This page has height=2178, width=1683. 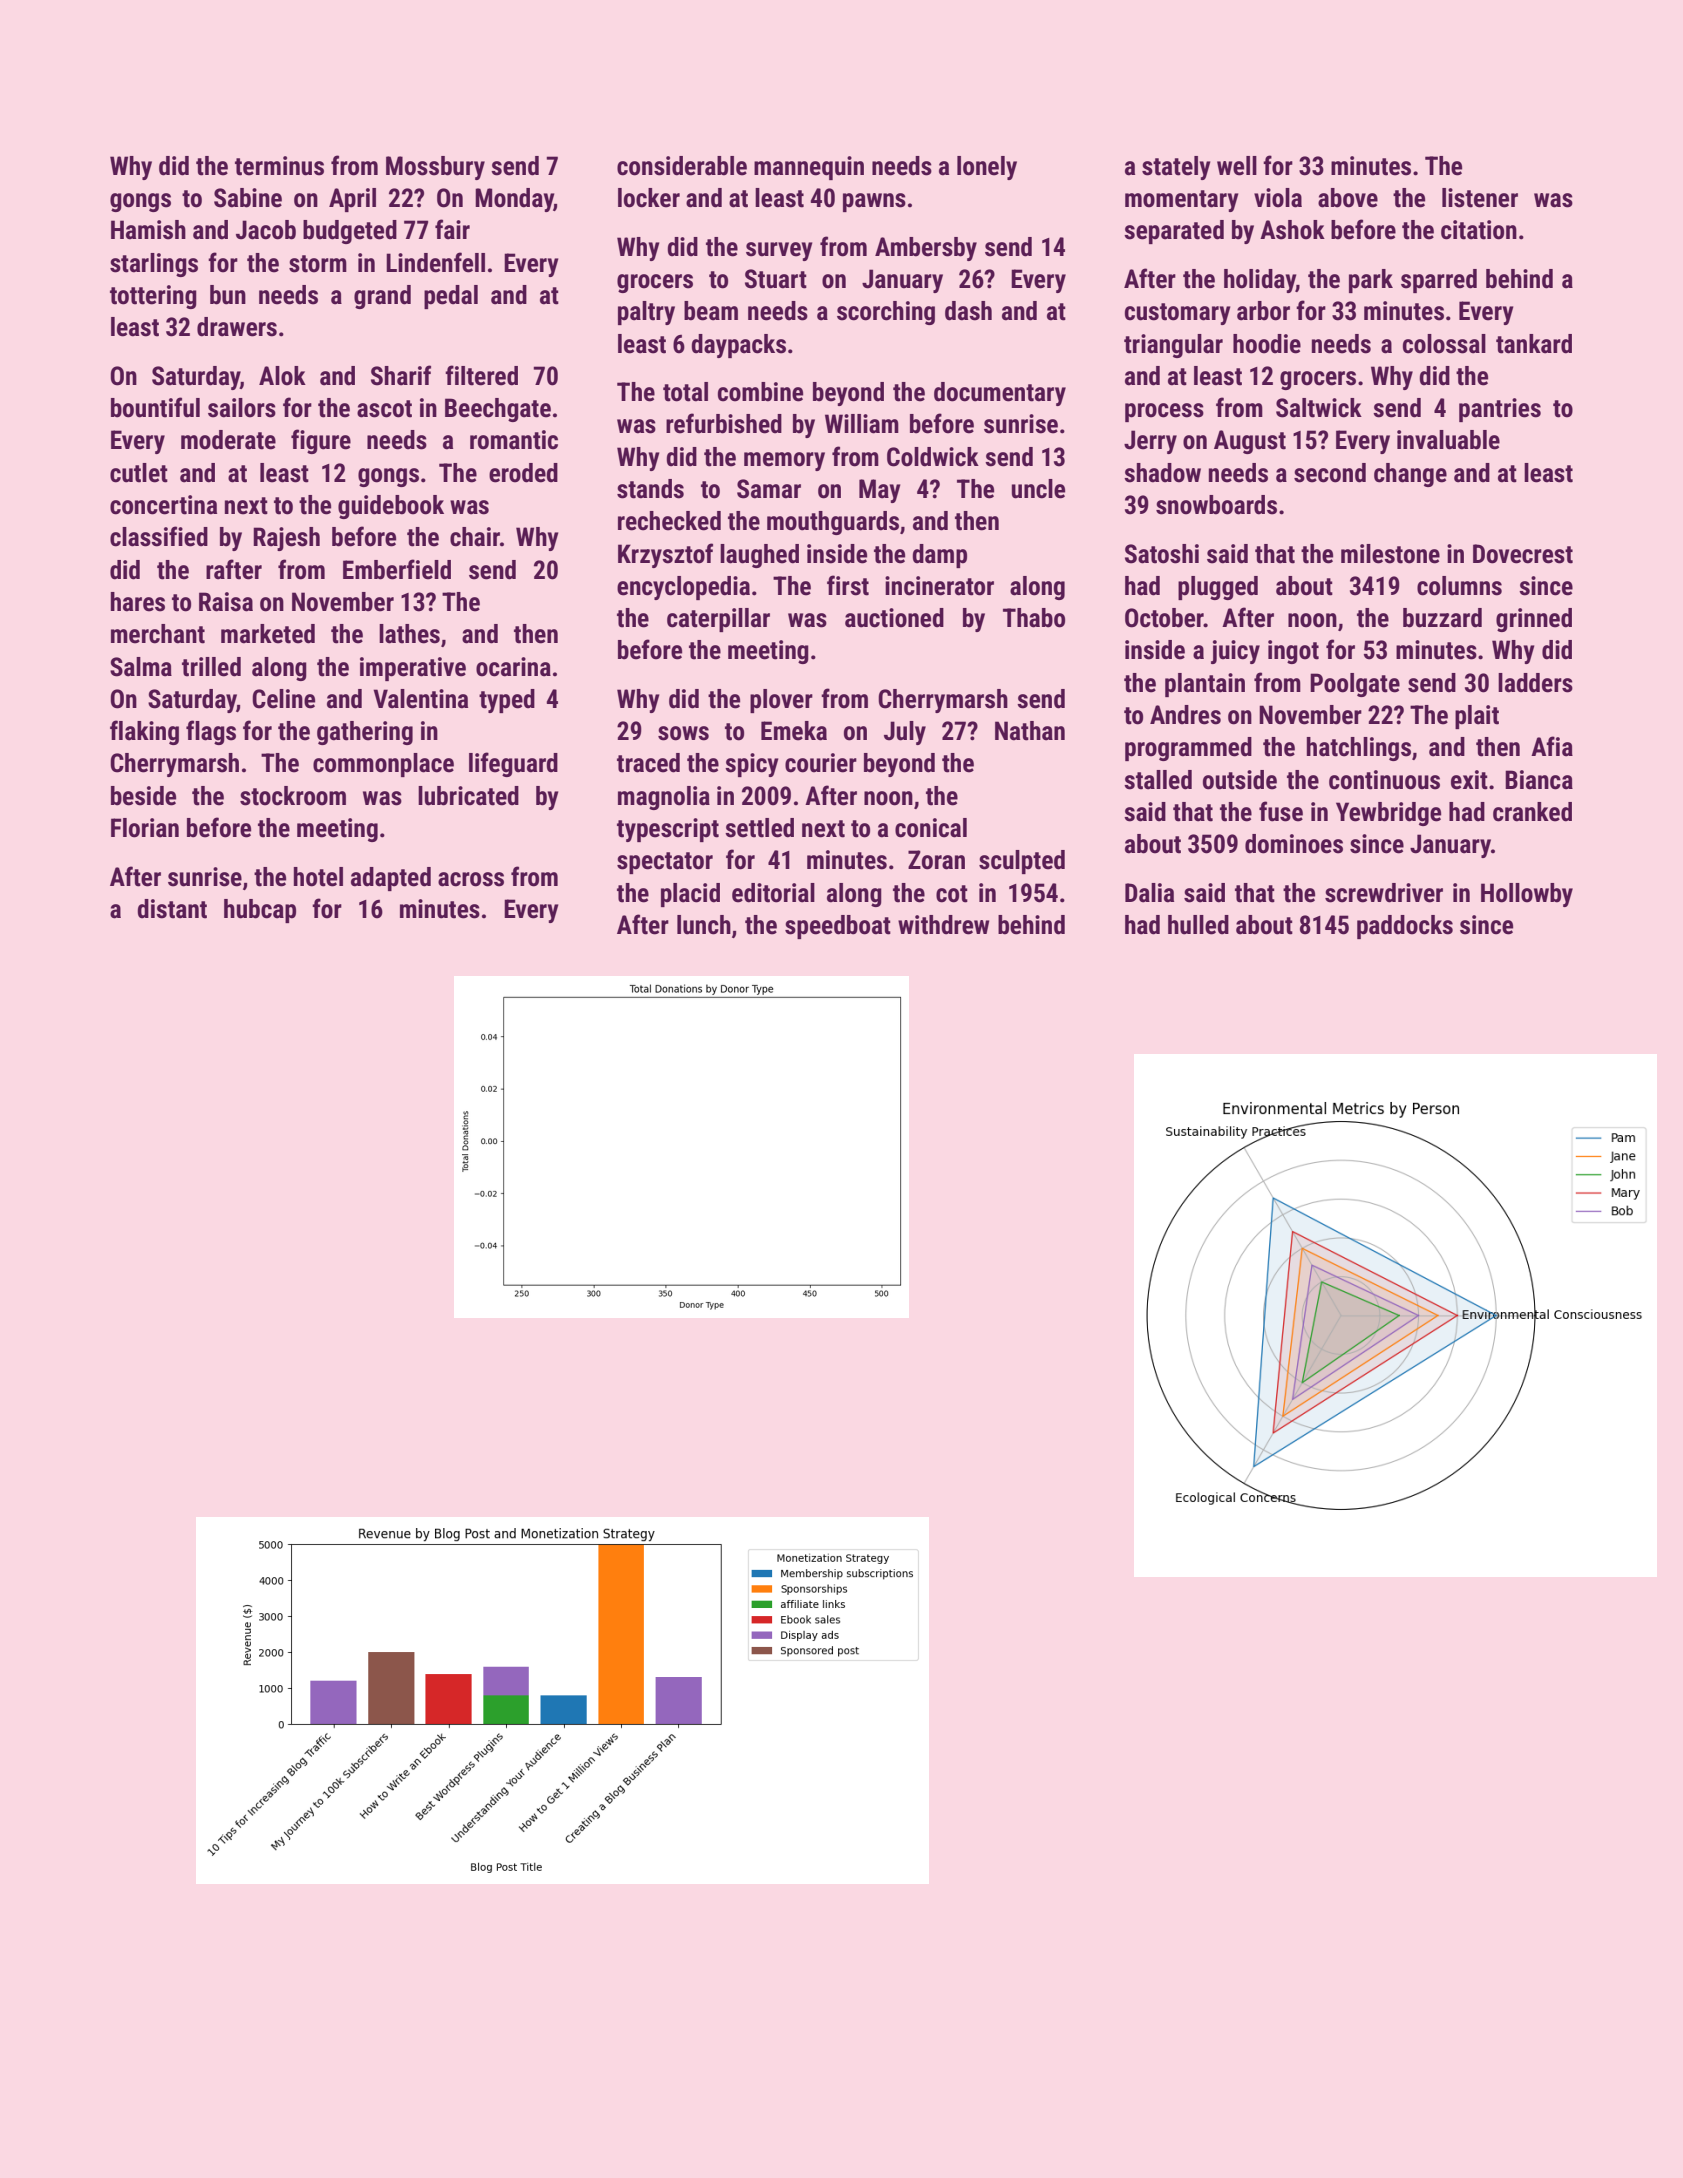 What do you see at coordinates (1237, 166) in the page?
I see `well` at bounding box center [1237, 166].
